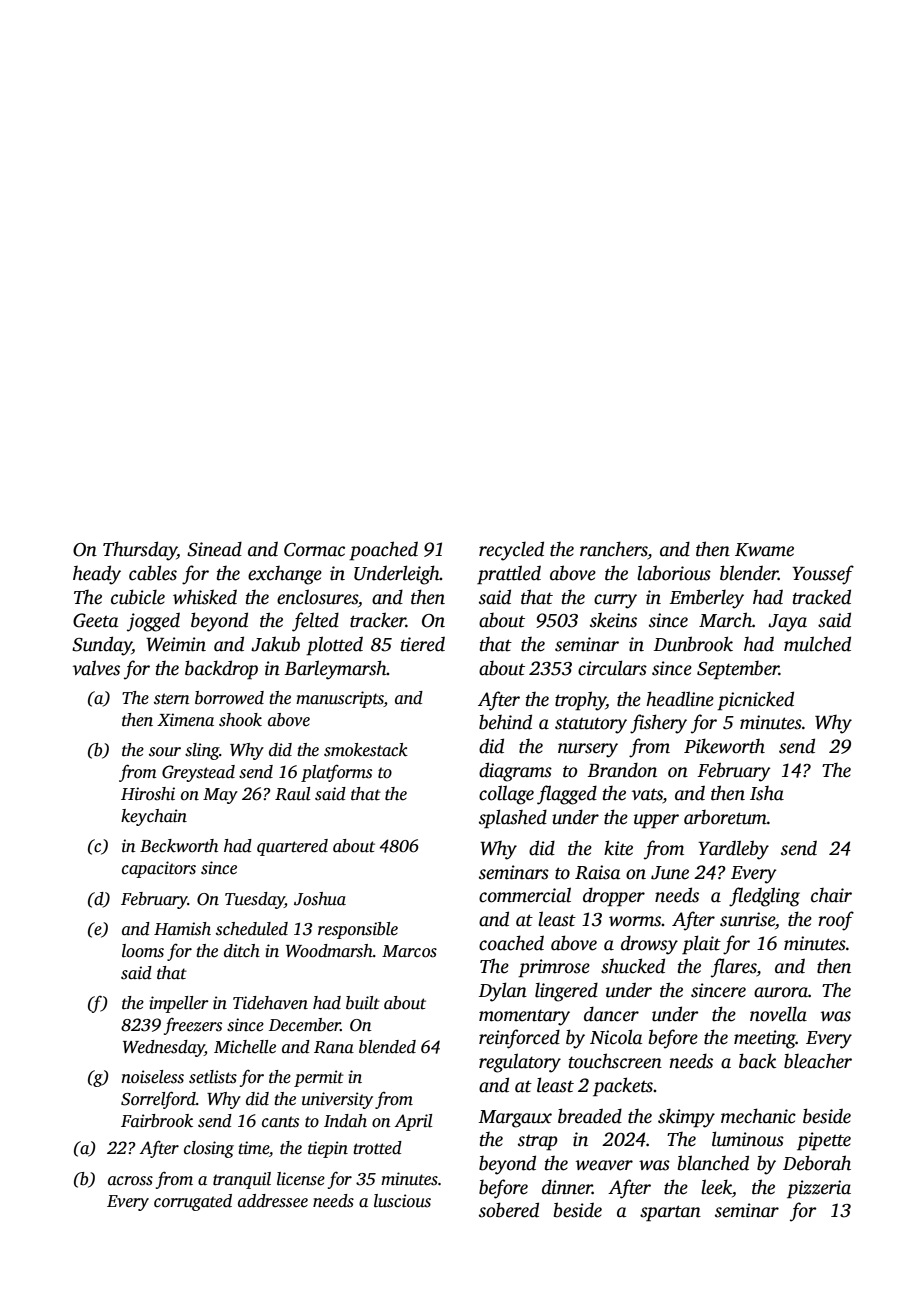 This screenshot has width=924, height=1311. I want to click on skeins, so click(613, 620).
